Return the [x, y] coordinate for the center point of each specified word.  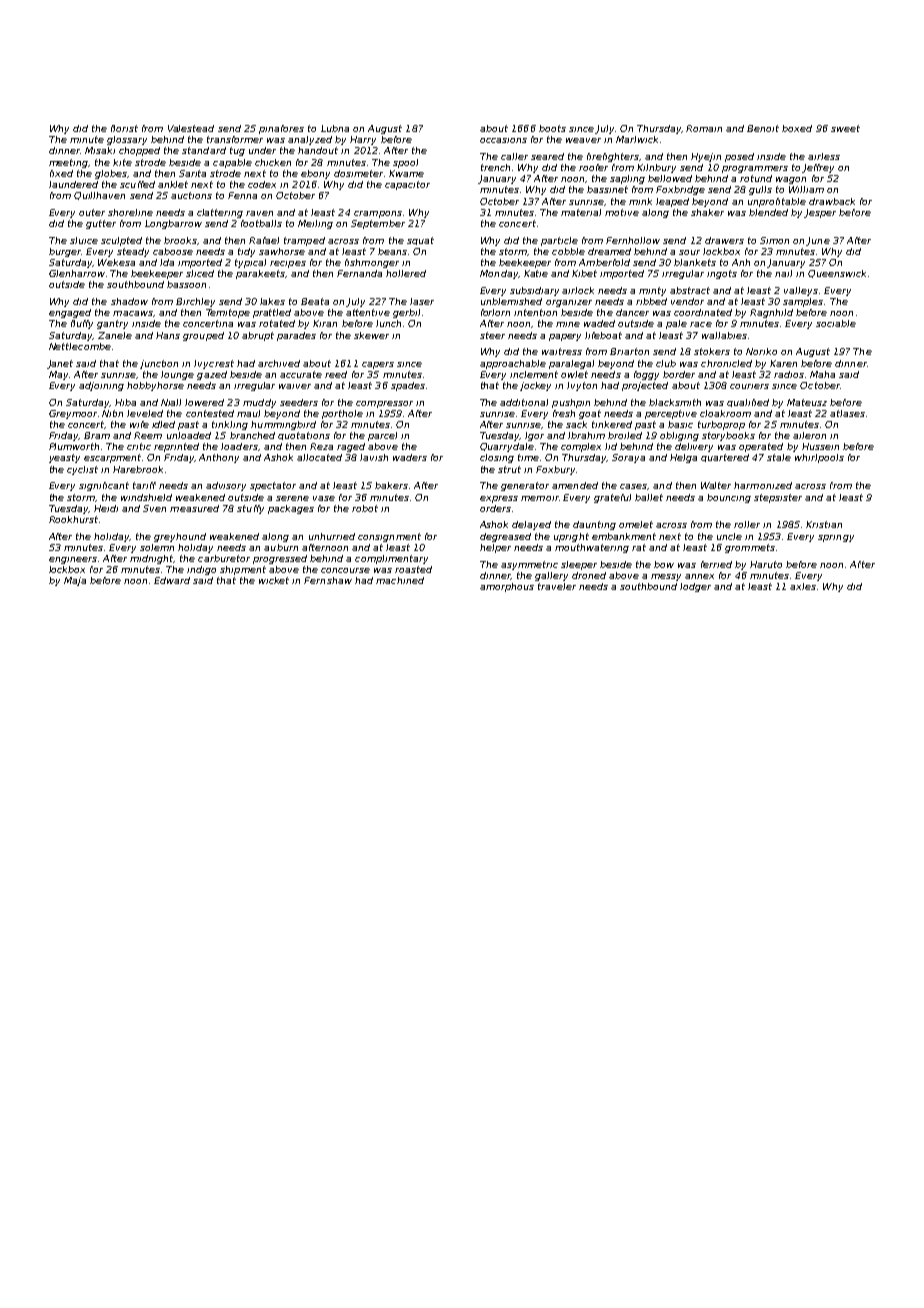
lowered [204, 402]
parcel [382, 436]
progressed [280, 559]
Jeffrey [818, 168]
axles [803, 586]
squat [420, 241]
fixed [61, 173]
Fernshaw [328, 580]
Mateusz [807, 402]
